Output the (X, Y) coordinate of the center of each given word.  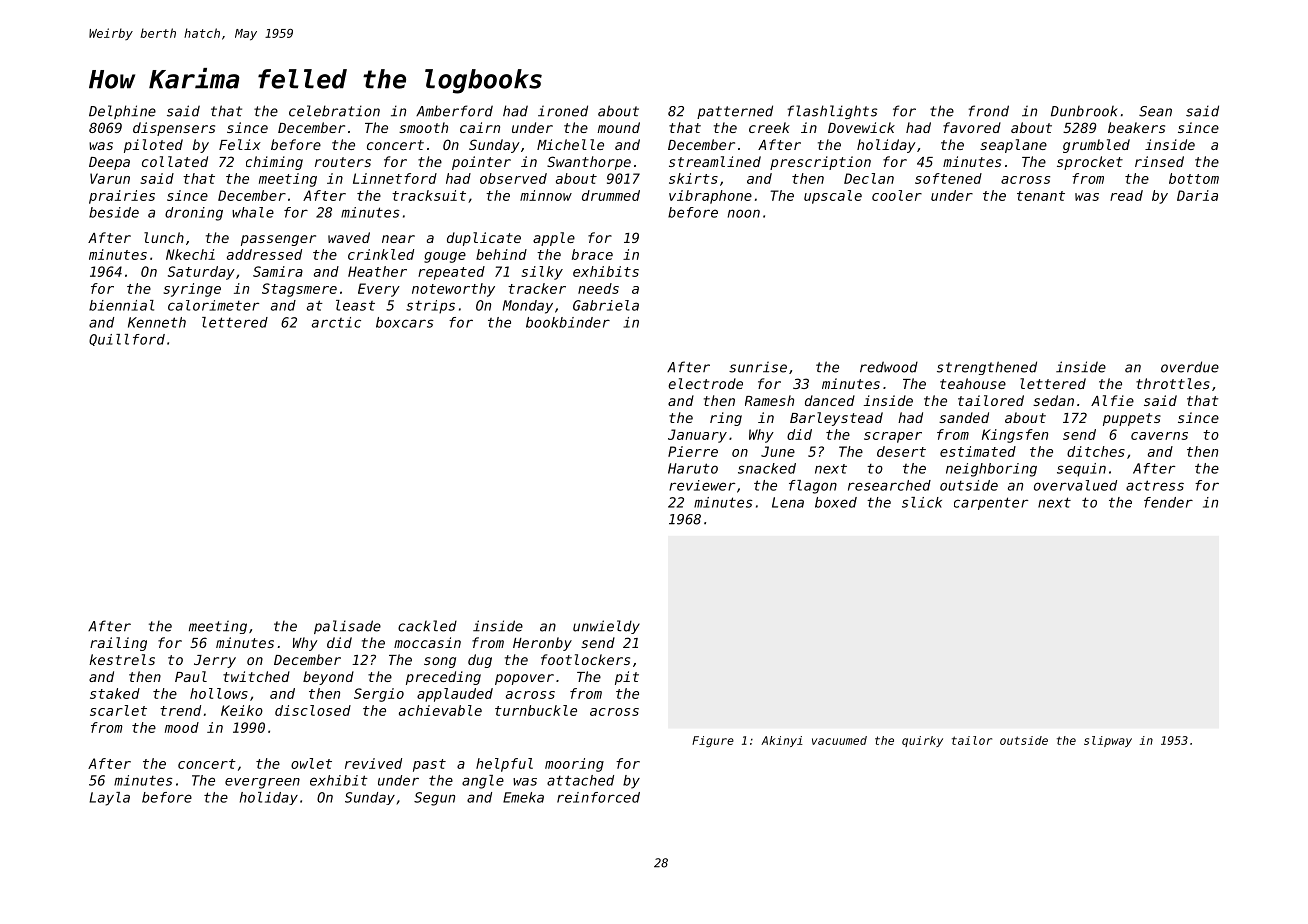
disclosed (313, 710)
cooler (897, 195)
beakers (1136, 127)
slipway (1108, 741)
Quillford (127, 340)
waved (349, 237)
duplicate (484, 239)
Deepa (109, 163)
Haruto (693, 468)
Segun (434, 799)
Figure (713, 741)
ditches (1096, 451)
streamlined (715, 161)
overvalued (1075, 485)
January (697, 436)
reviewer (702, 485)
